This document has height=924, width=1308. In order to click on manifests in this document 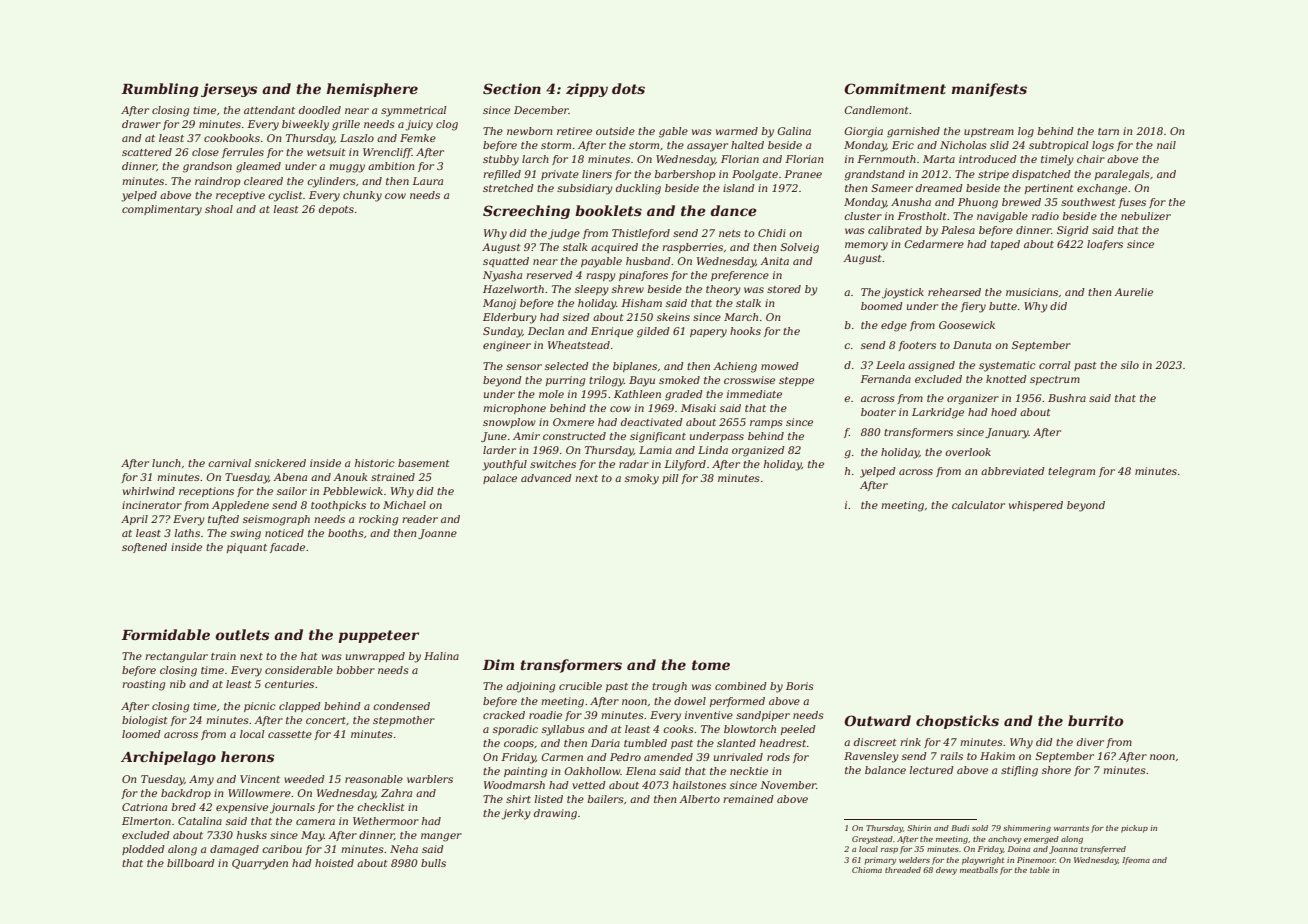, I will do `click(989, 90)`.
